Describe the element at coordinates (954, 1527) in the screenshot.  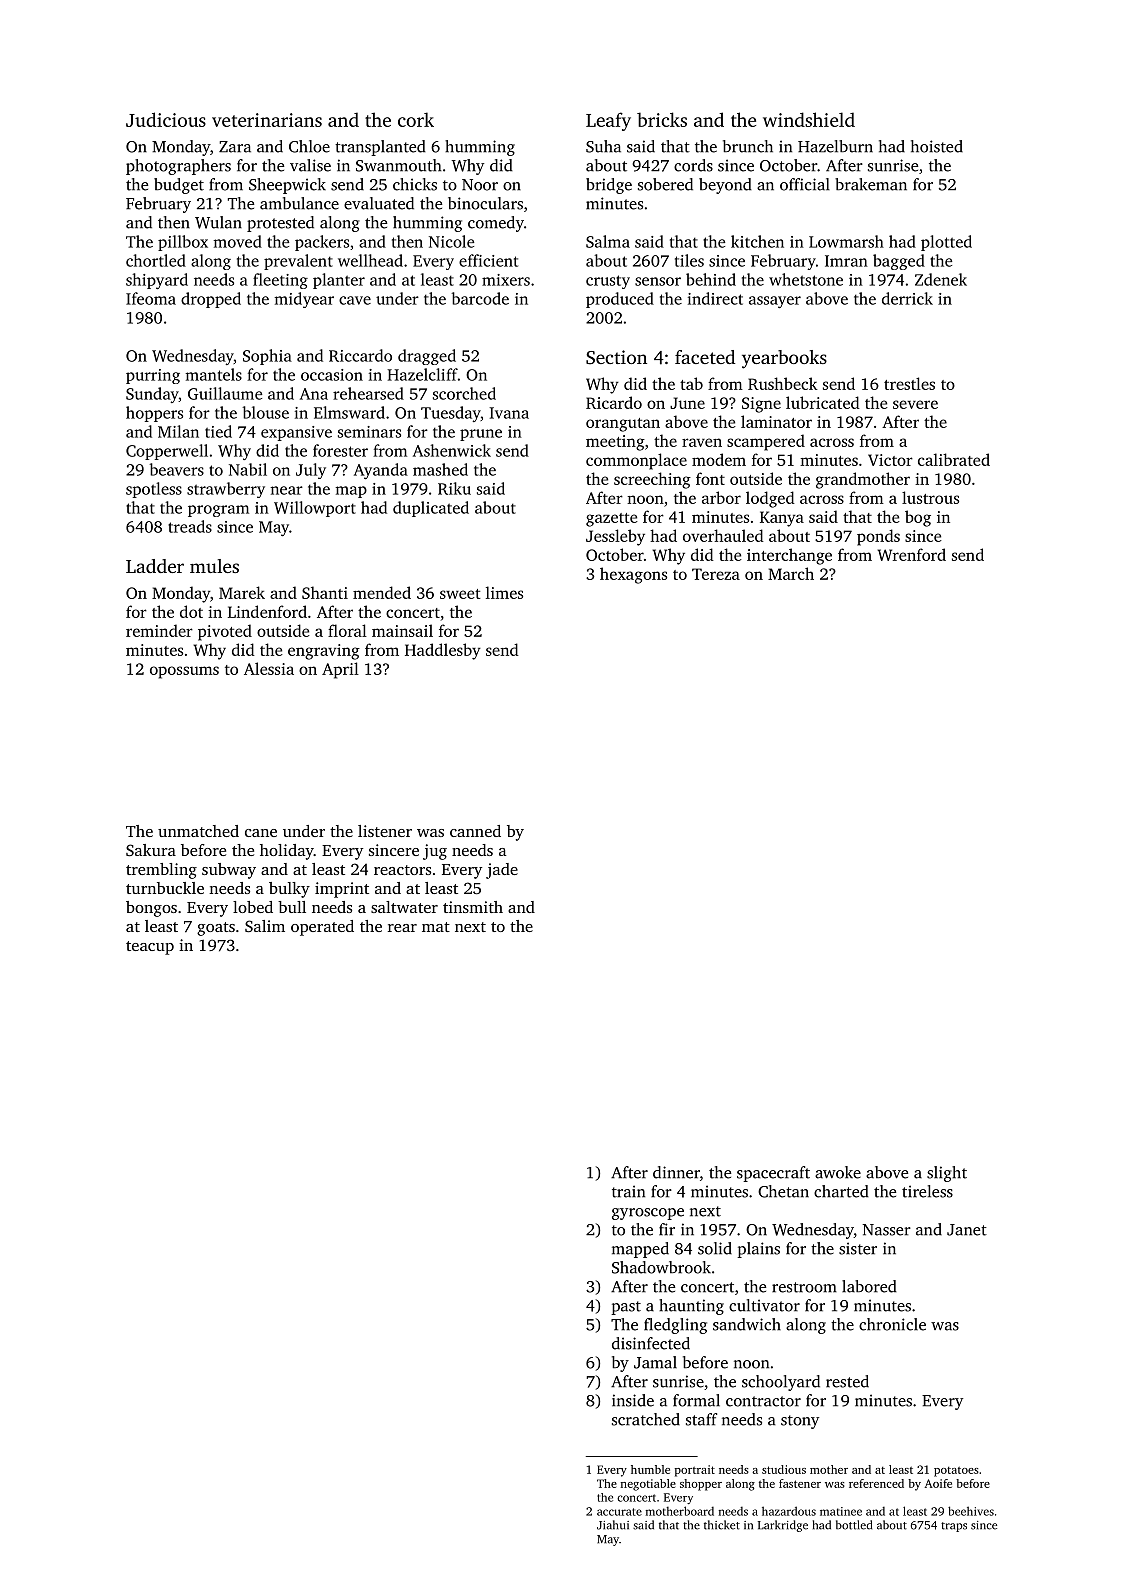
I see `traps` at that location.
